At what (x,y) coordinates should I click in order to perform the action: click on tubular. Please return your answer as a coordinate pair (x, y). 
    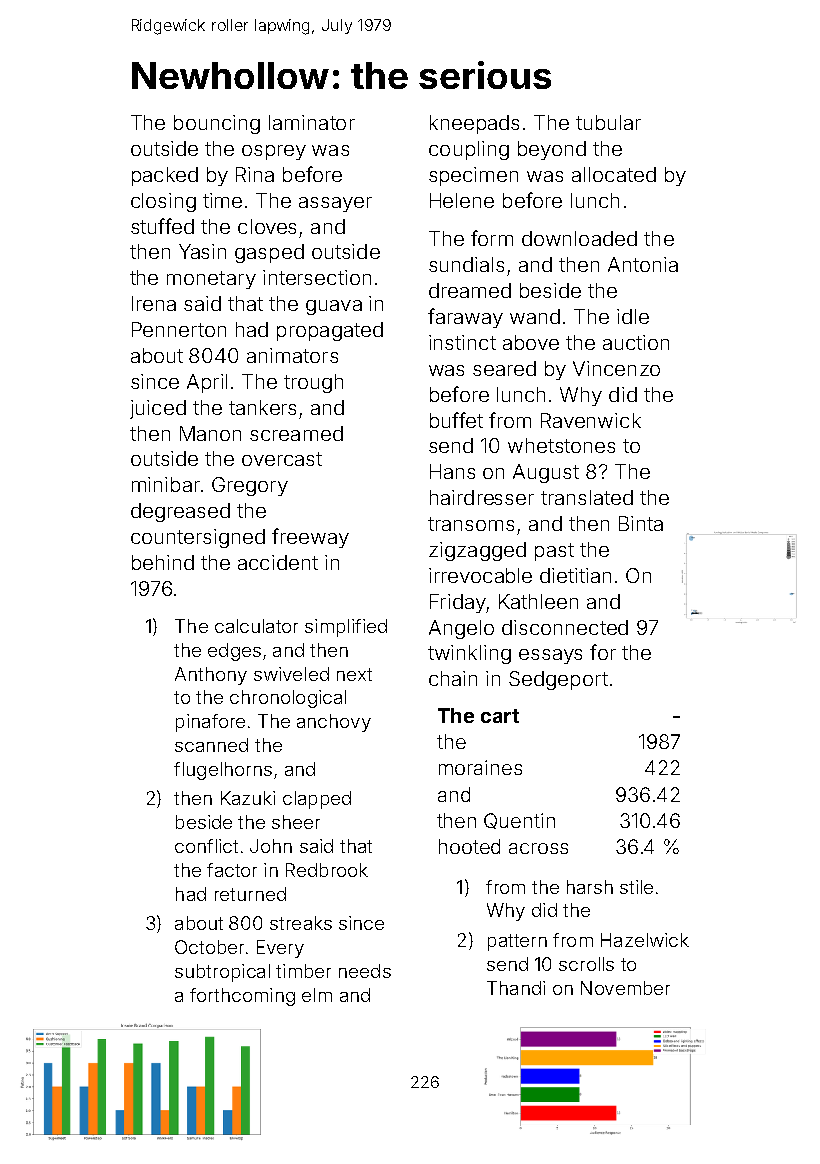
    Looking at the image, I should click on (608, 122).
